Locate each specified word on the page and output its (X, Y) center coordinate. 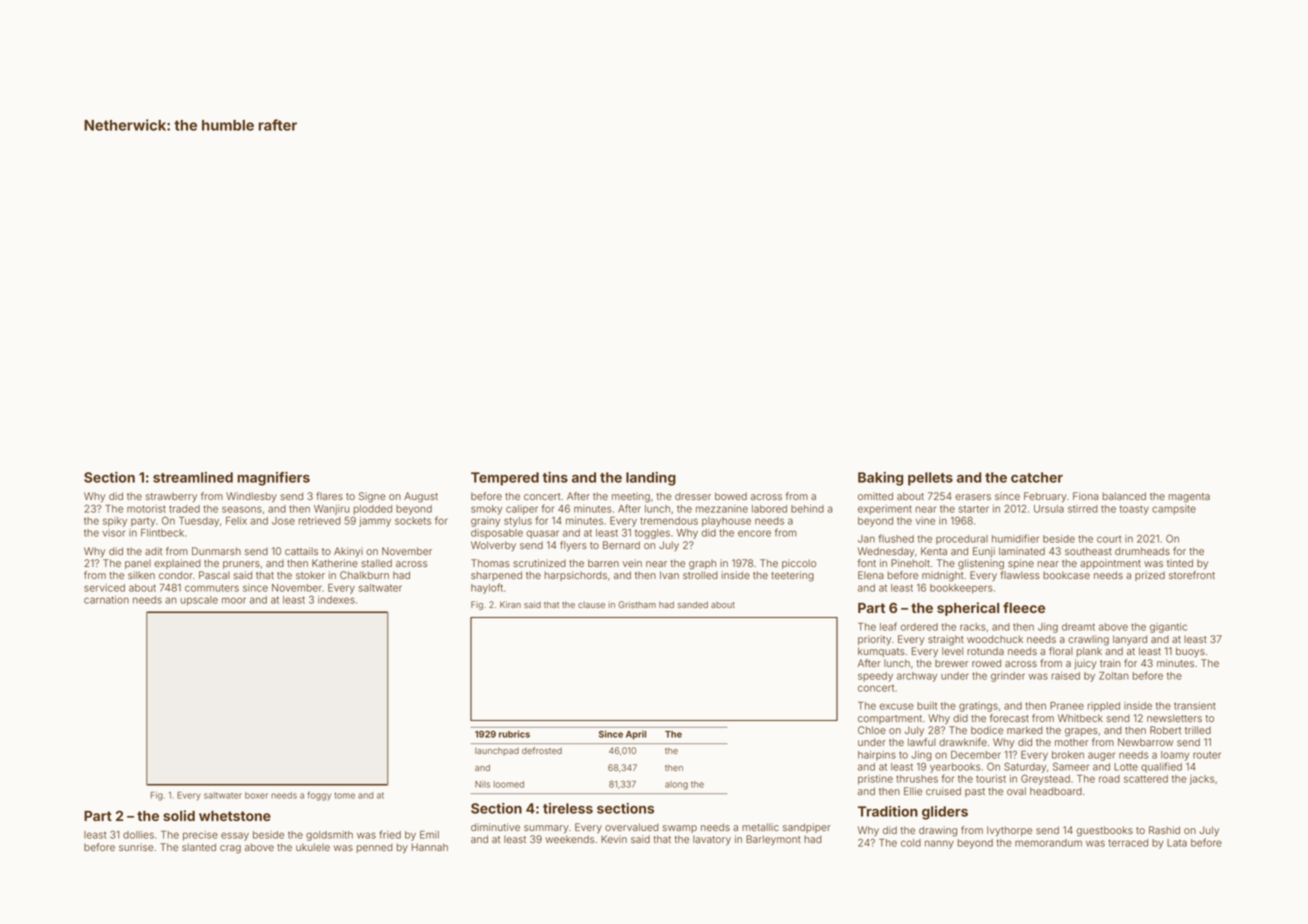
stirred (1083, 509)
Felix (236, 520)
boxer (256, 795)
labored (769, 509)
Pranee (1067, 705)
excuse (897, 706)
